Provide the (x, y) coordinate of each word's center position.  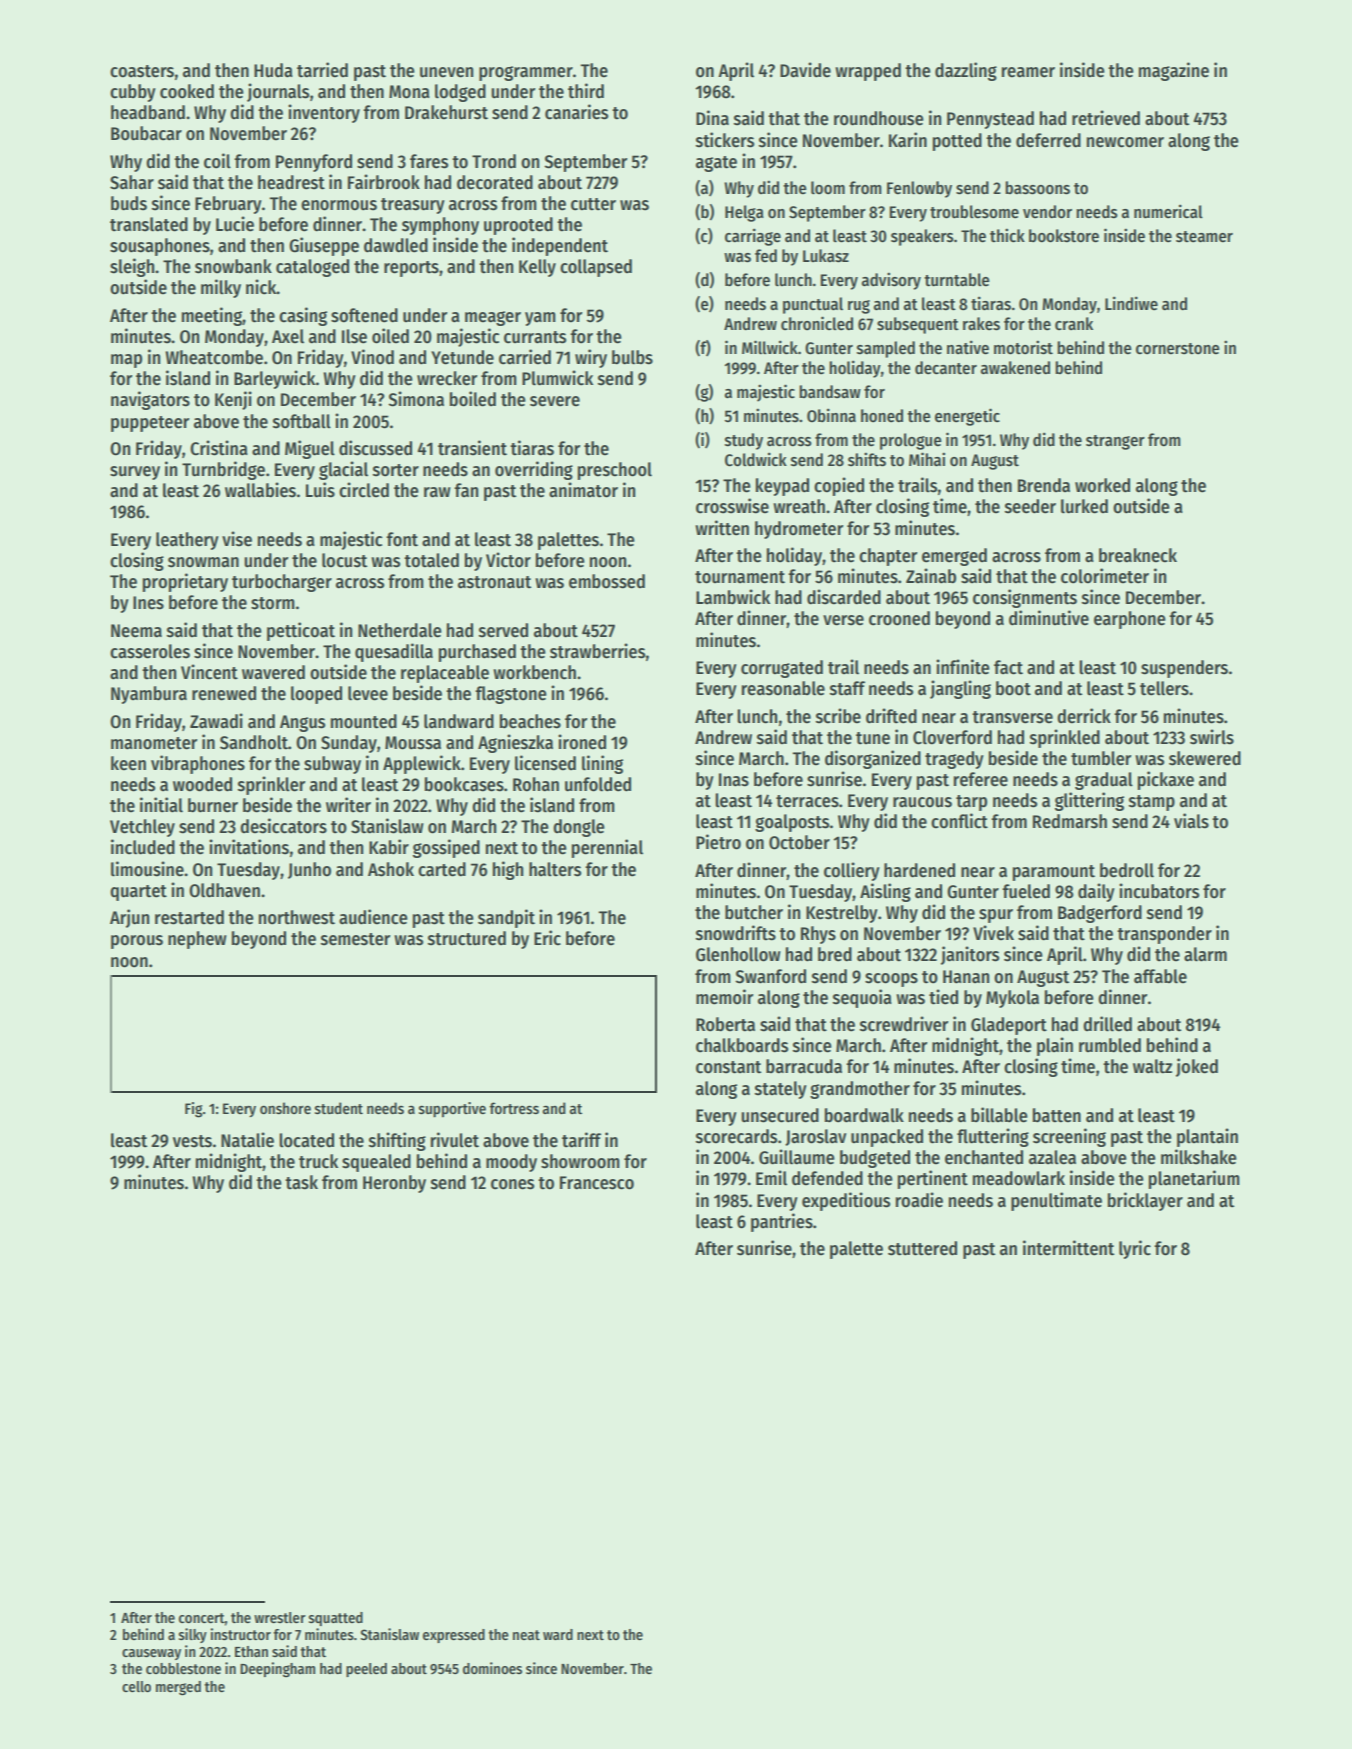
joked (1197, 1067)
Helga (744, 213)
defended (827, 1178)
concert (202, 1618)
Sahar (132, 182)
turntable (957, 280)
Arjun (129, 918)
